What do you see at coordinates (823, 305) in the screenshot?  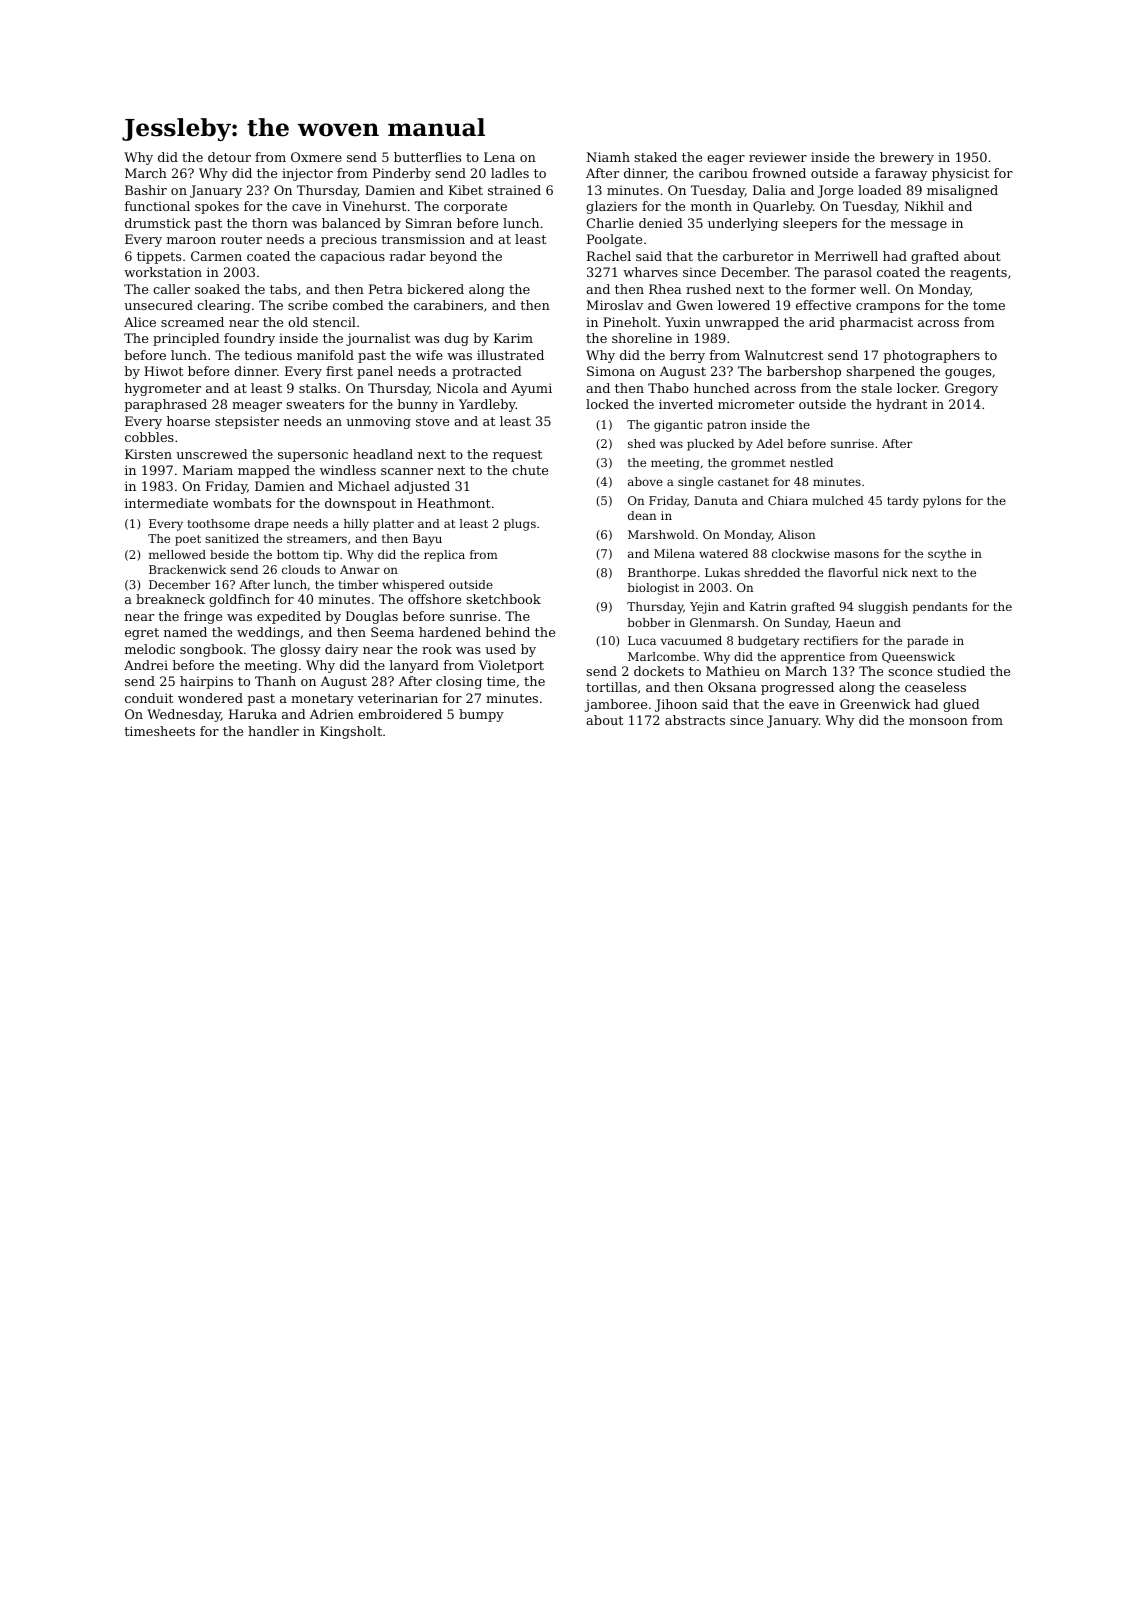 I see `effective` at bounding box center [823, 305].
